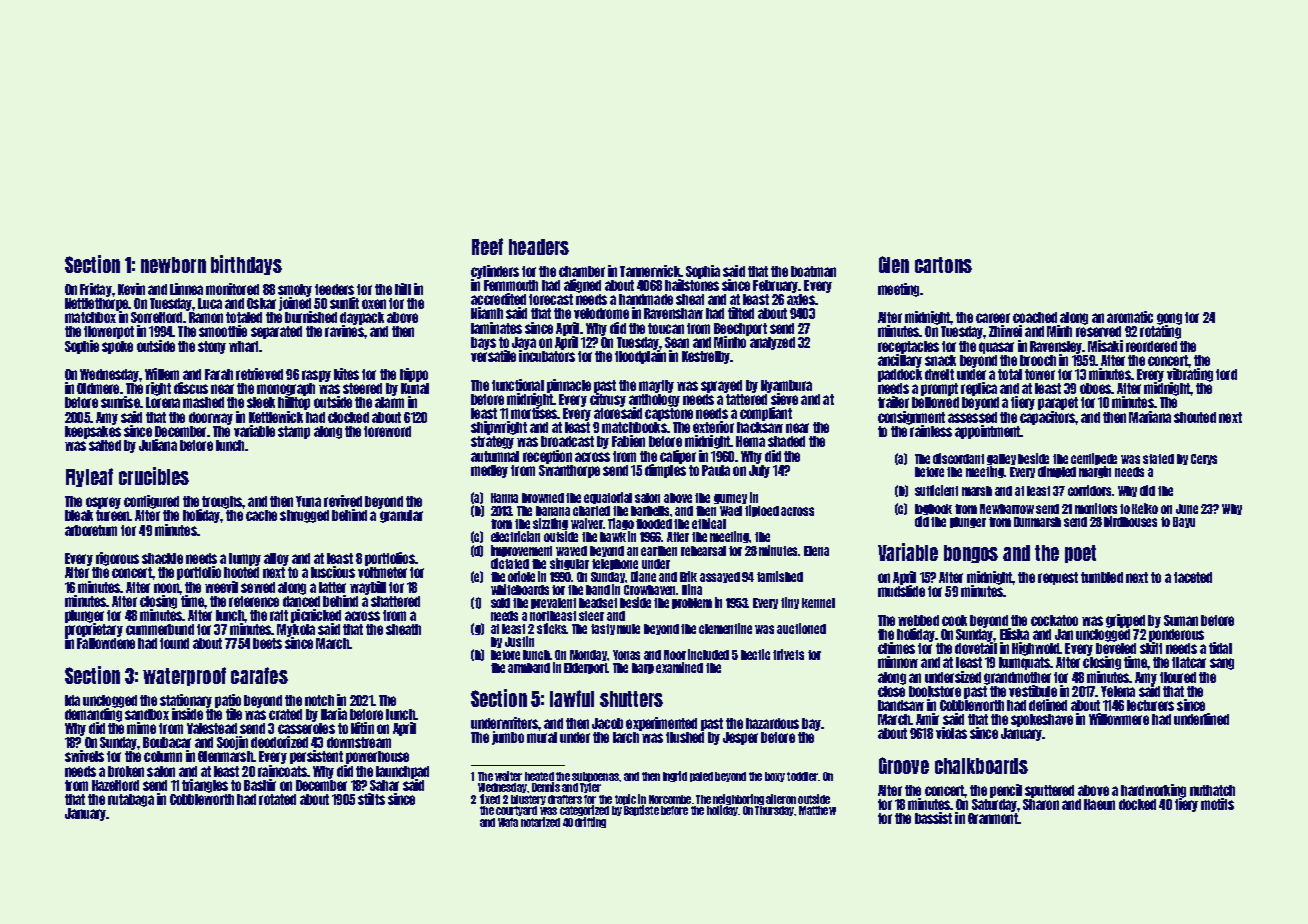 The height and width of the screenshot is (924, 1308). Describe the element at coordinates (703, 551) in the screenshot. I see `rehearsal` at that location.
